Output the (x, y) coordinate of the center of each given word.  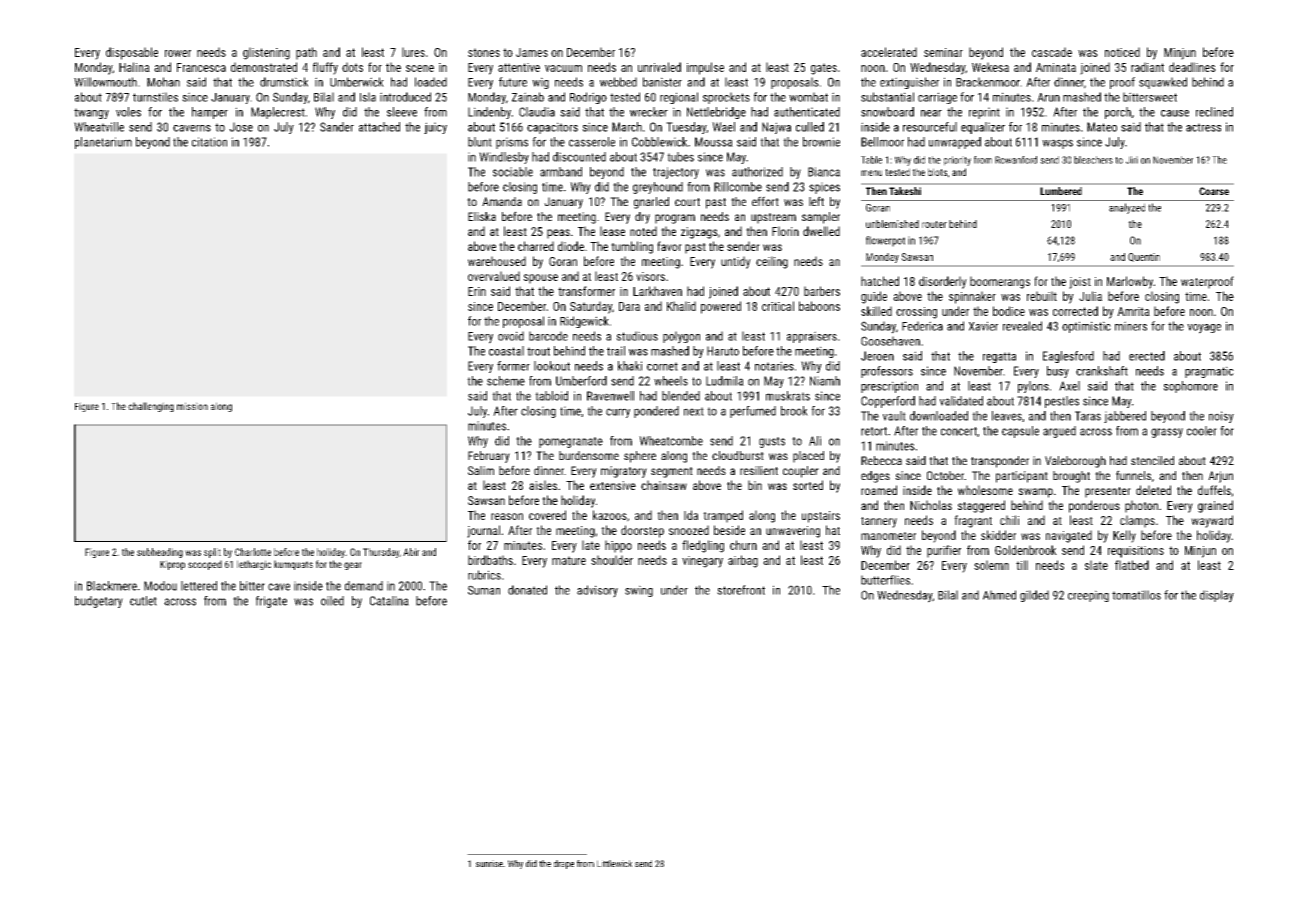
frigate (271, 602)
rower (178, 53)
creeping (1088, 596)
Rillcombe (738, 187)
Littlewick (614, 863)
